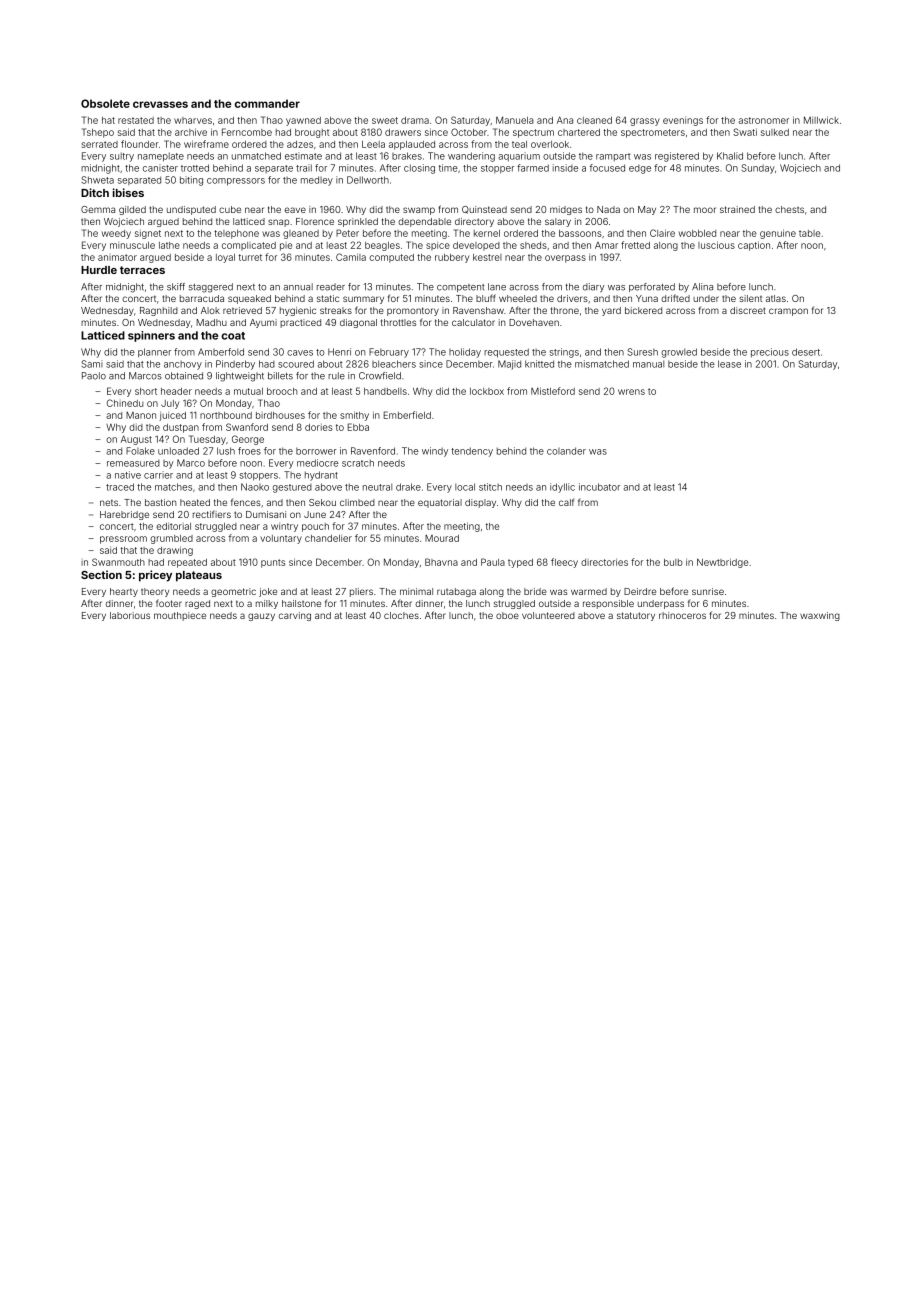 This page has width=924, height=1308. I want to click on laborious, so click(130, 615).
